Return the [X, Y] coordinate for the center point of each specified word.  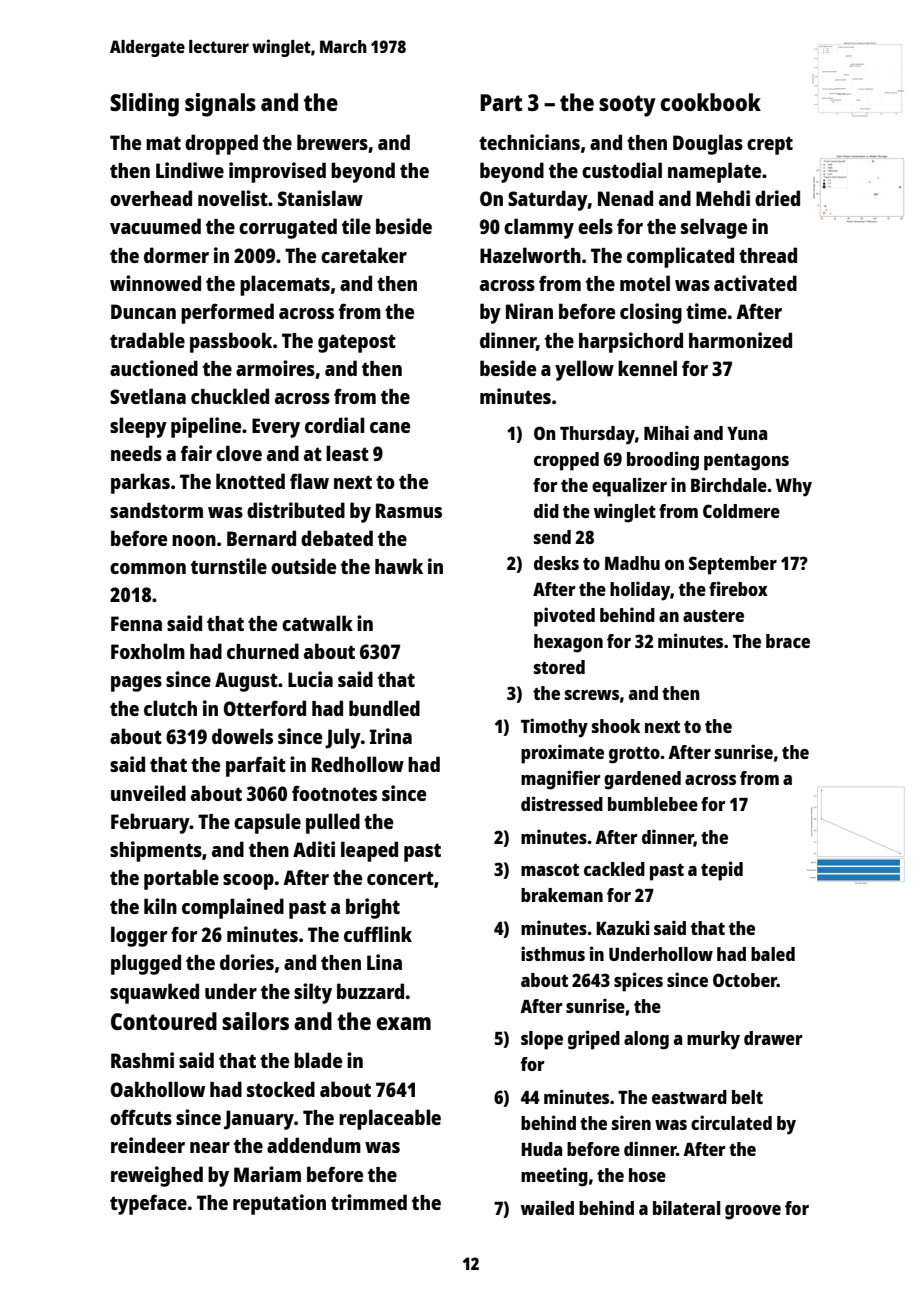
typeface [148, 1204]
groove [753, 1212]
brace [788, 641]
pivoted [564, 617]
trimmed [369, 1202]
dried [777, 198]
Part [501, 102]
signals [220, 105]
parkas [140, 483]
